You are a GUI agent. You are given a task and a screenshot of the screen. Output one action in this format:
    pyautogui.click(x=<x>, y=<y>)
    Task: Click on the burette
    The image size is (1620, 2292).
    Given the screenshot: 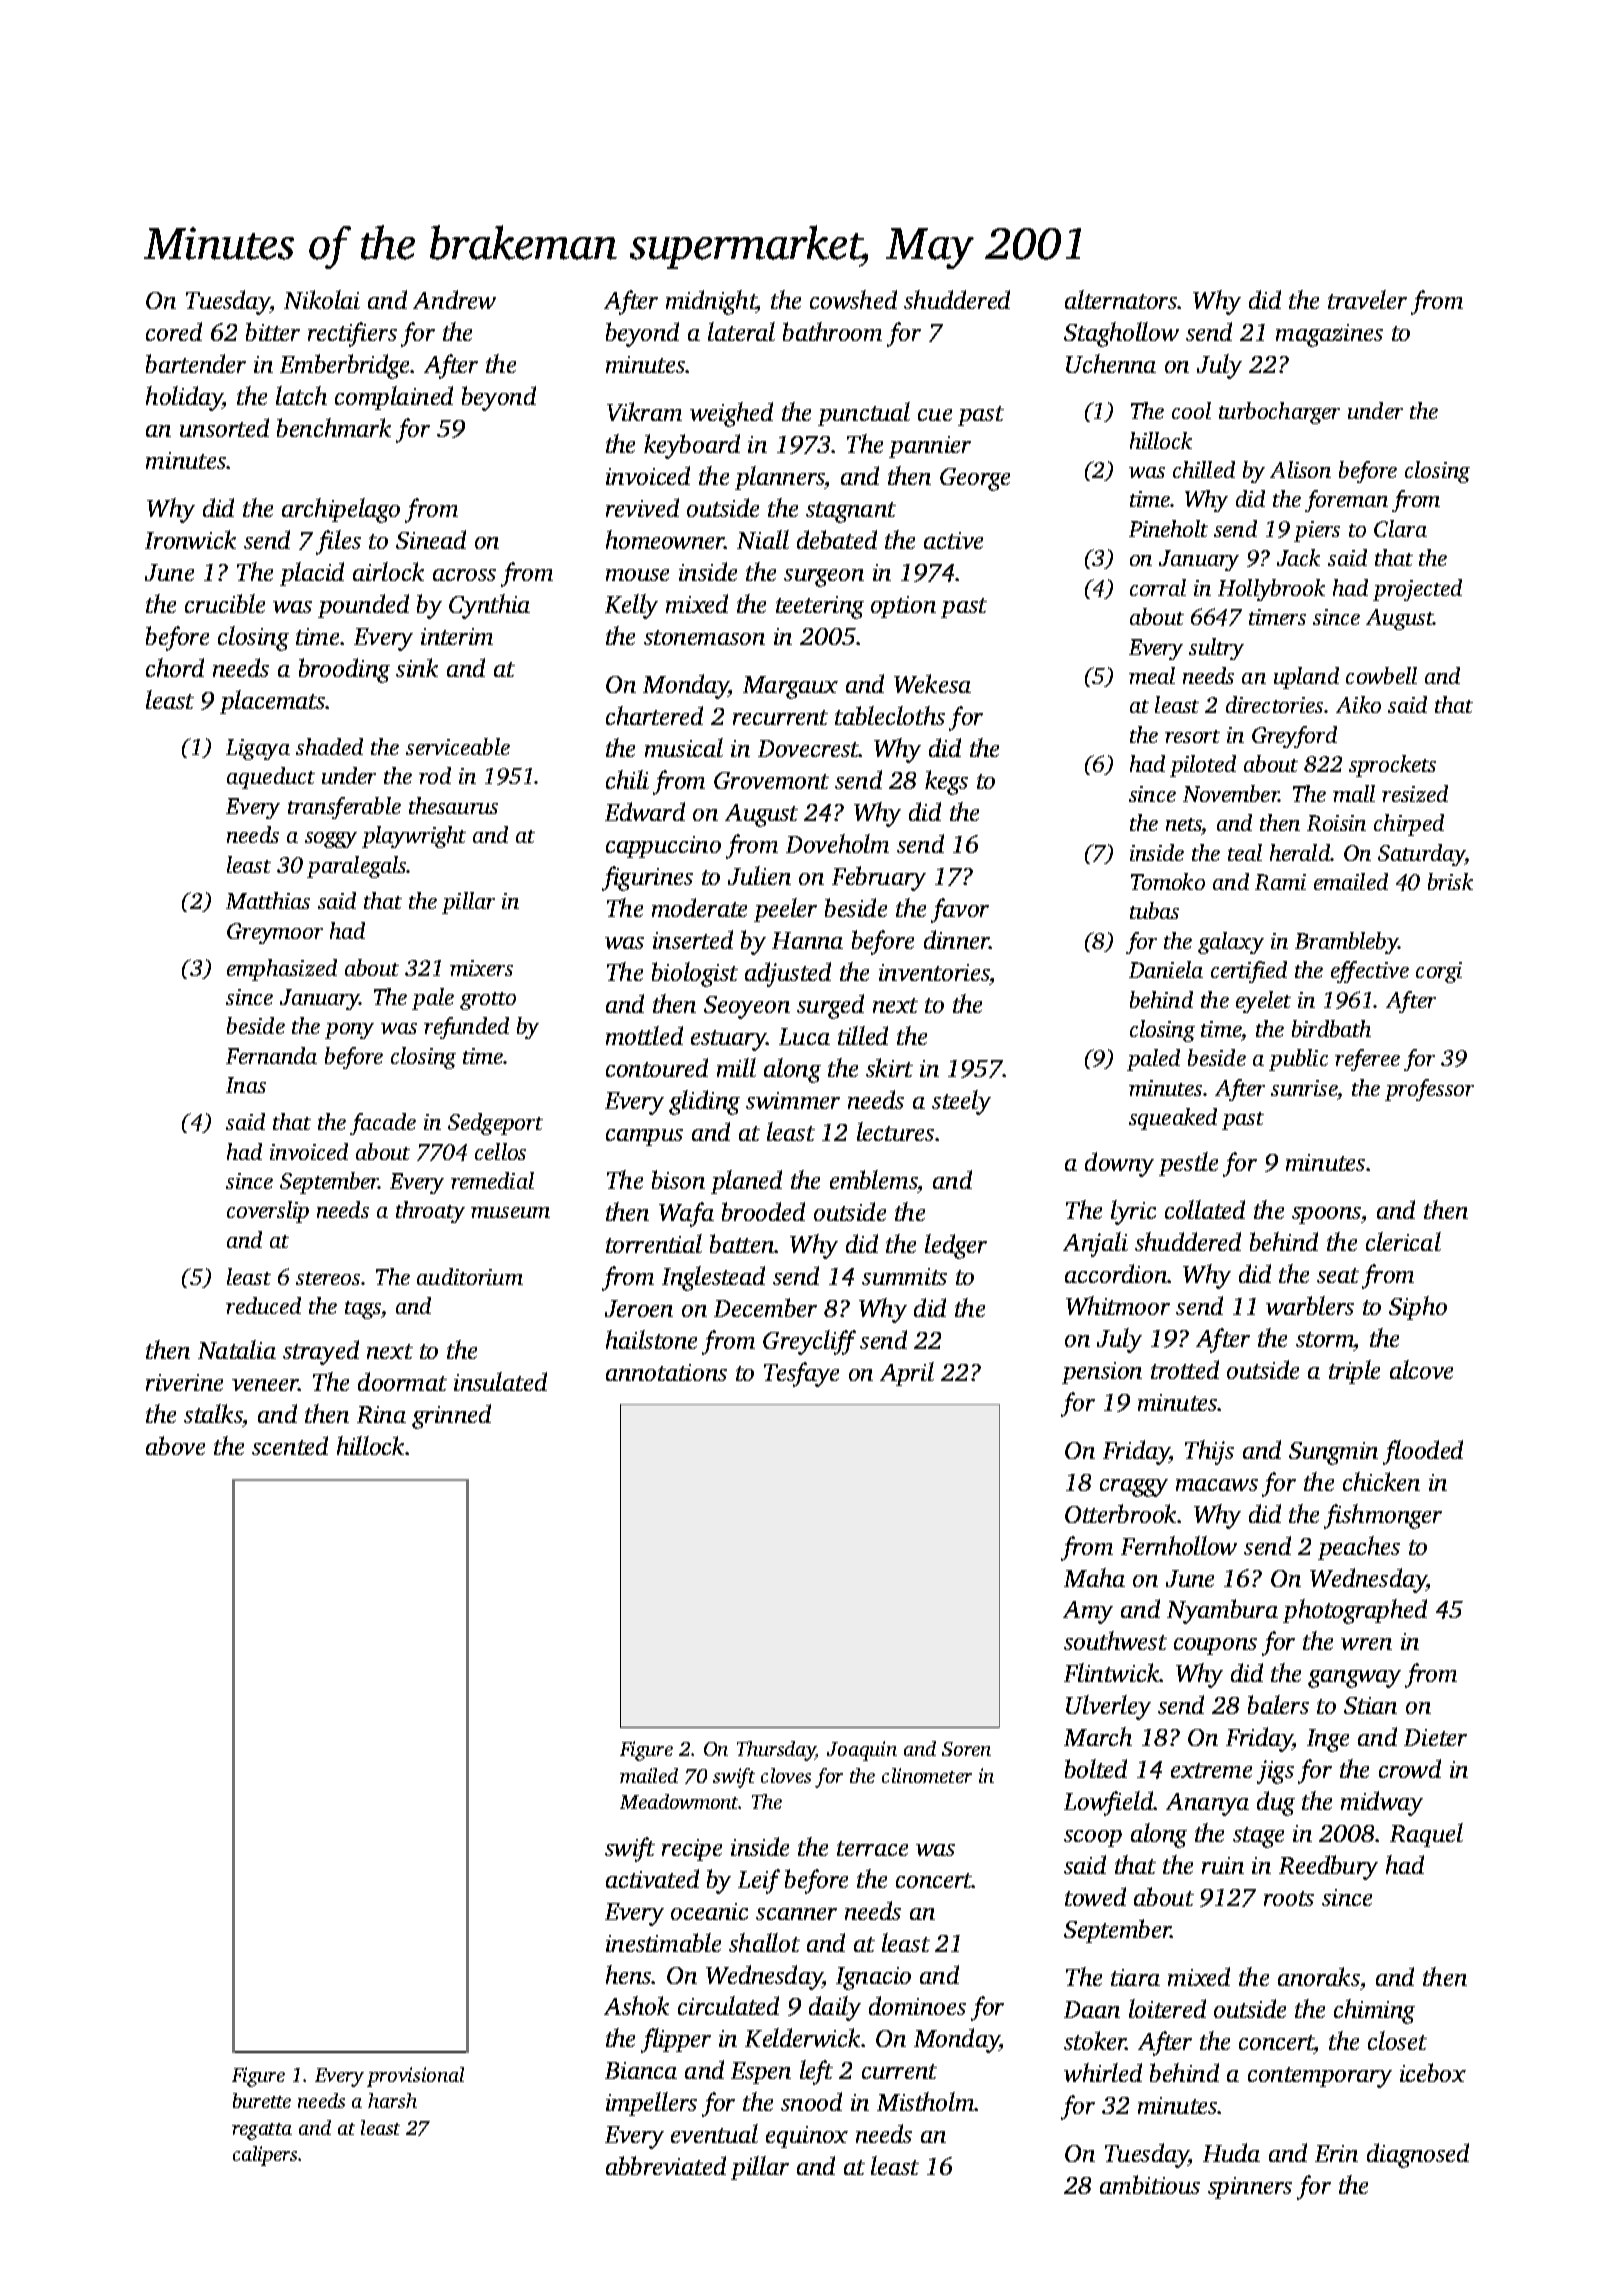 What is the action you would take?
    pyautogui.click(x=262, y=2100)
